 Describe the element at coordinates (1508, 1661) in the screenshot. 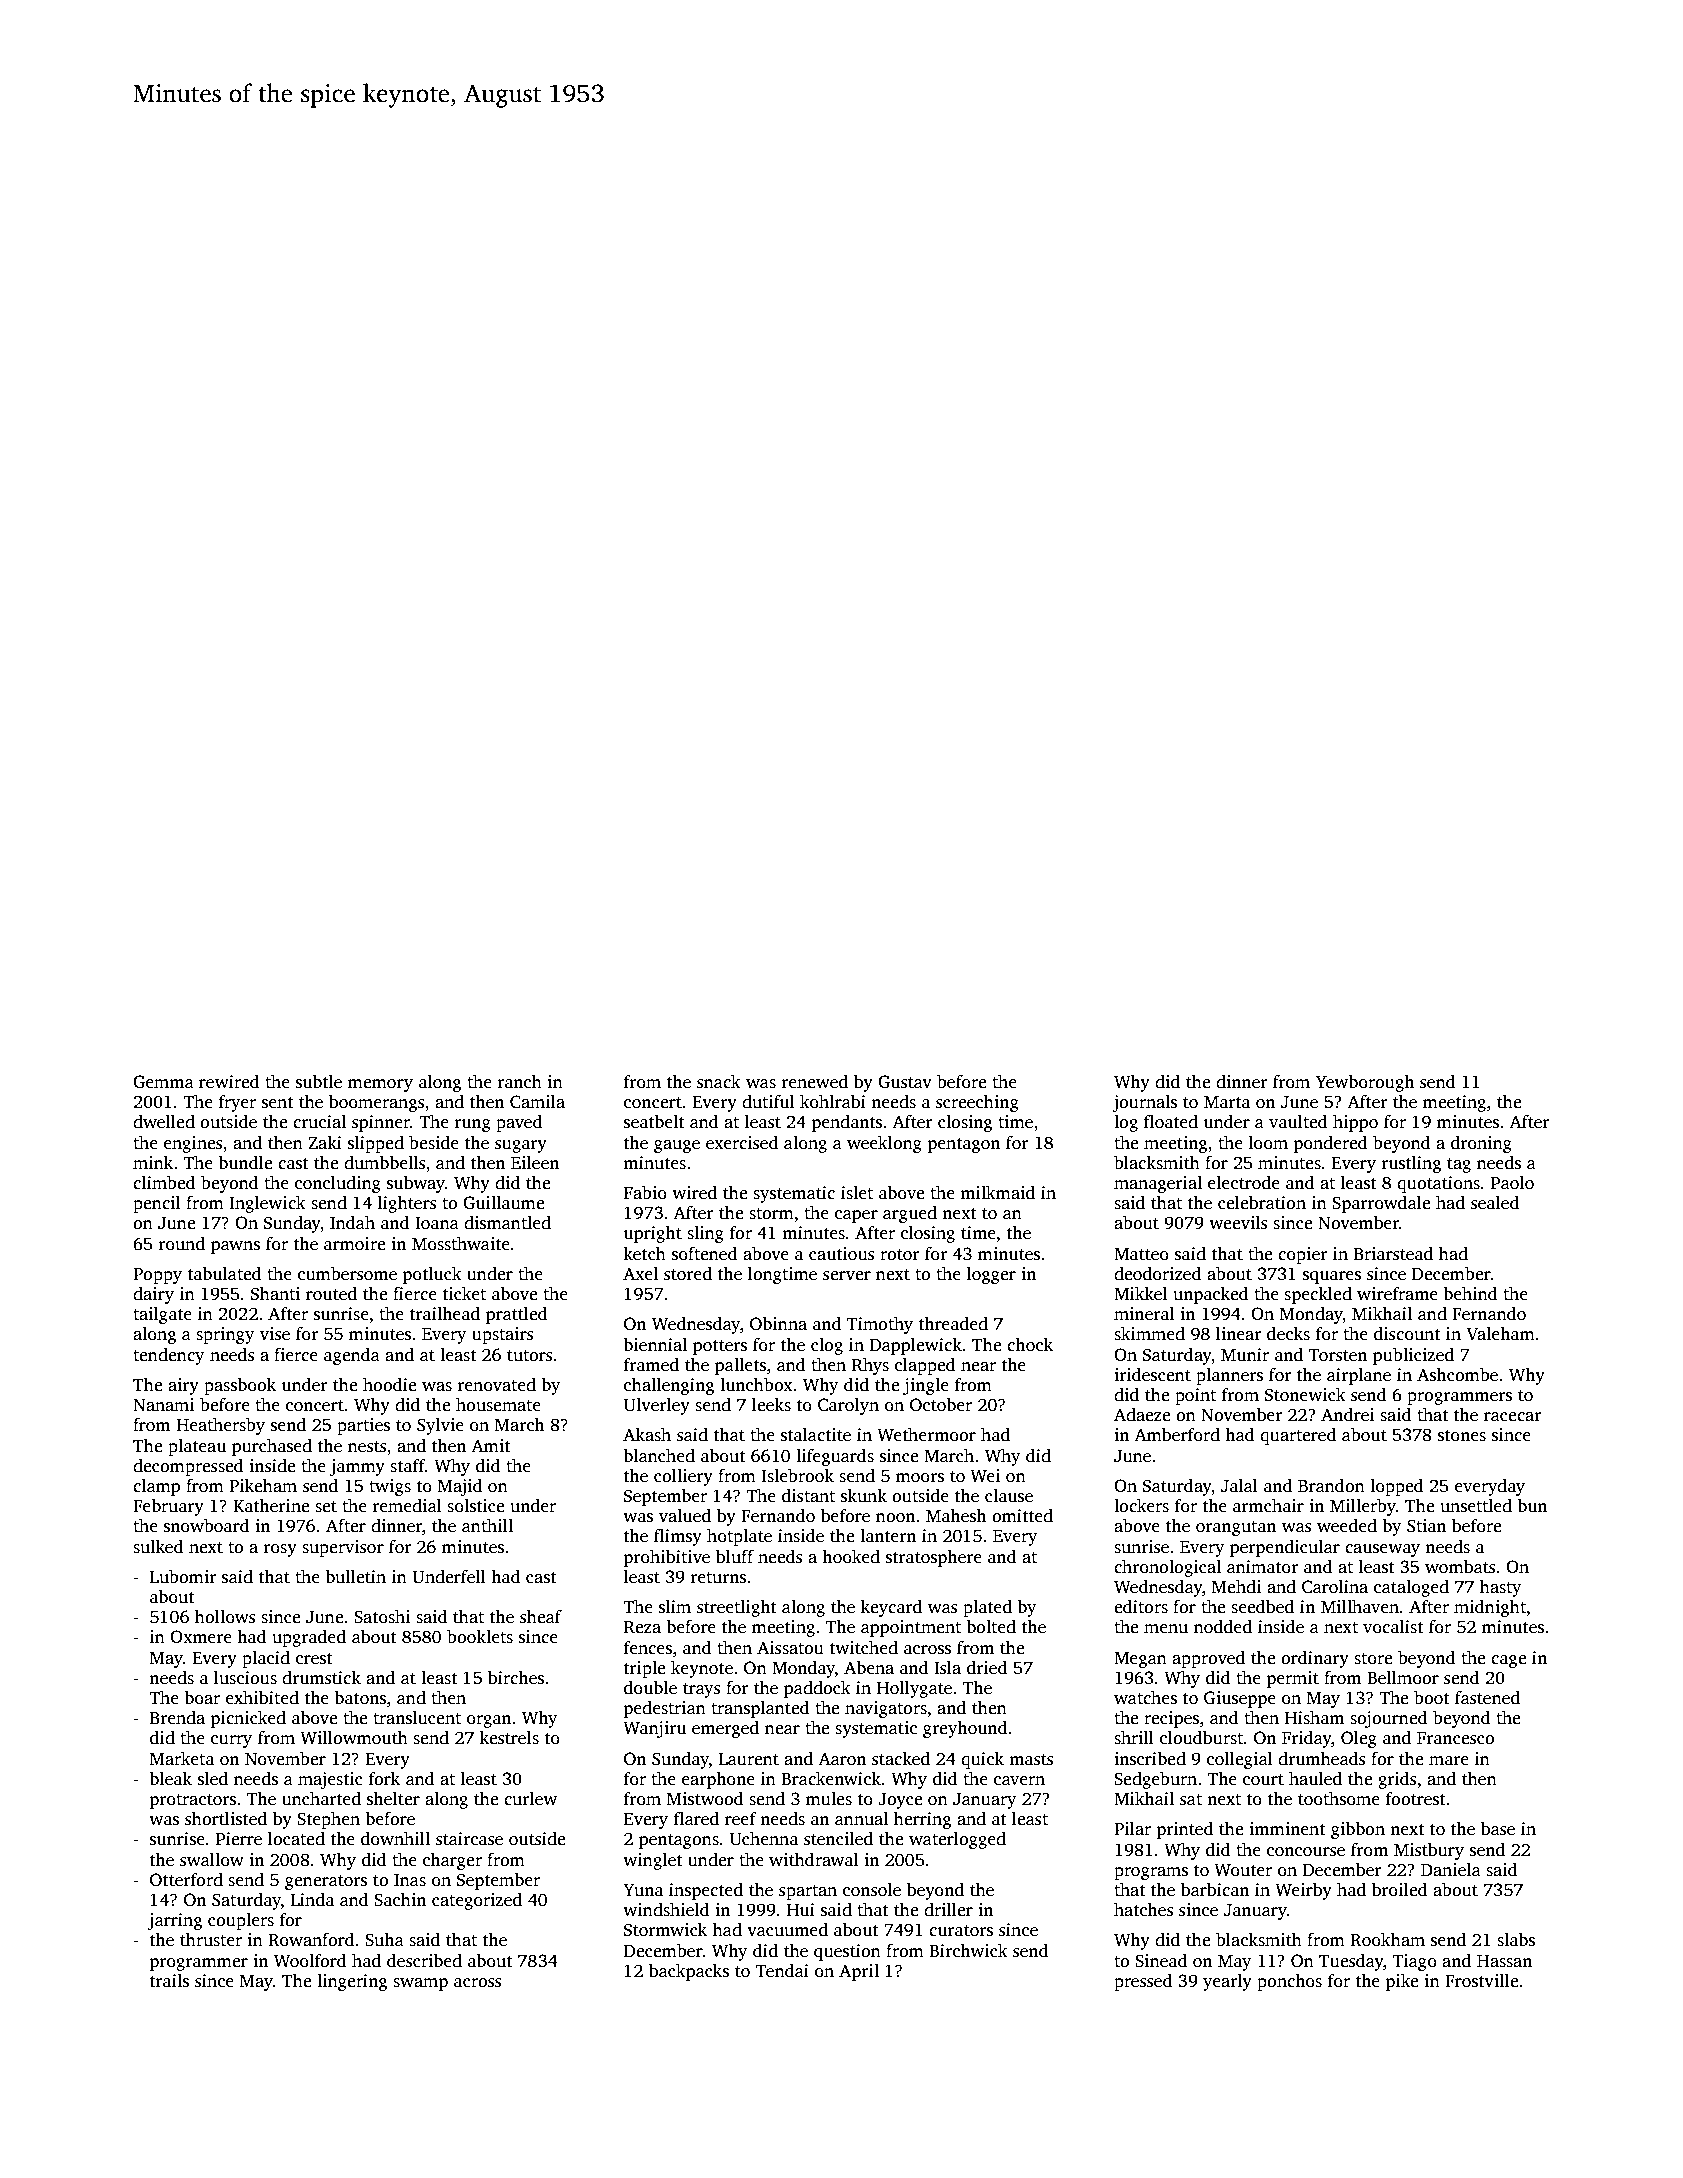

I see `cage` at that location.
